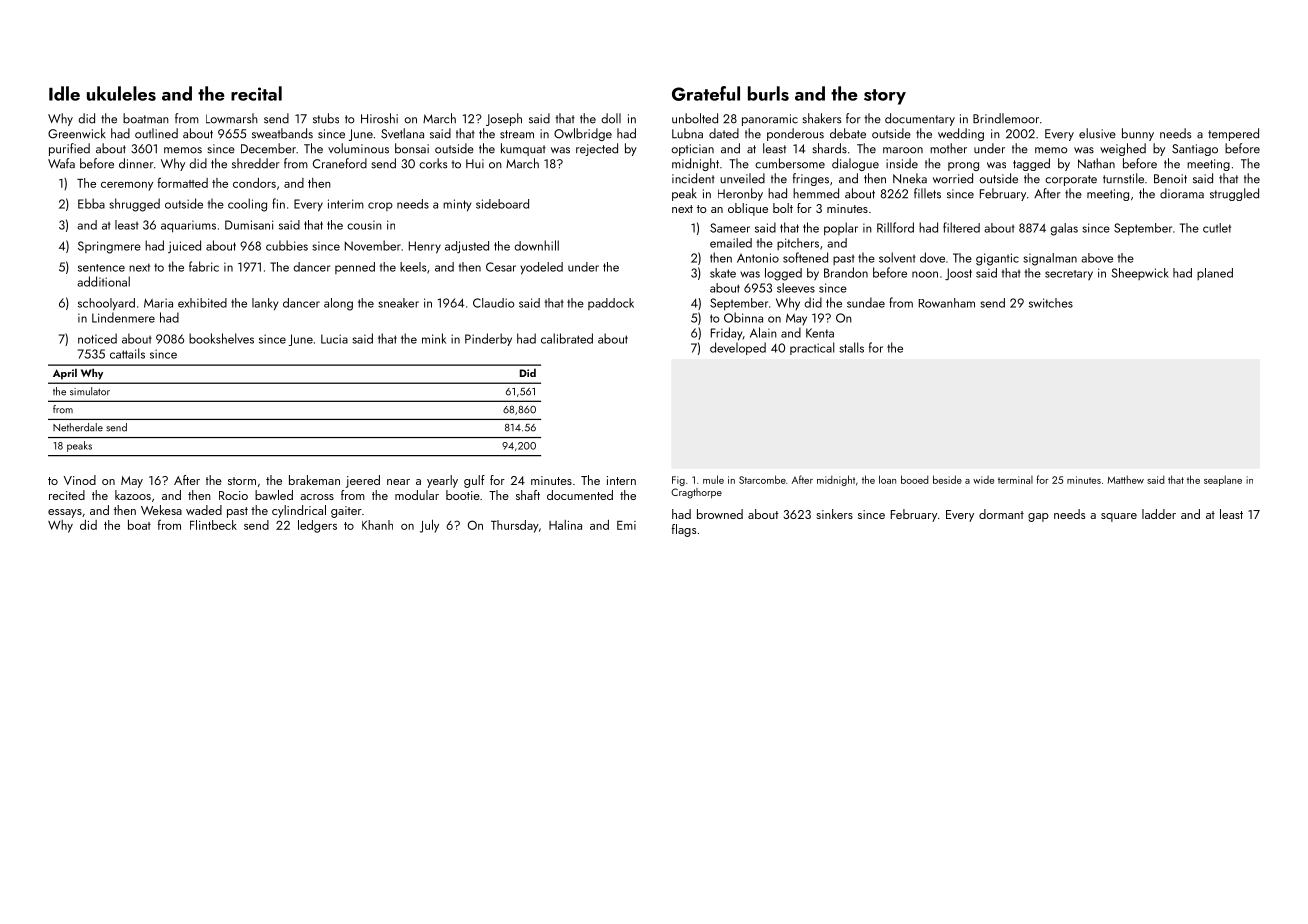 The image size is (1308, 924). I want to click on developed, so click(738, 348).
